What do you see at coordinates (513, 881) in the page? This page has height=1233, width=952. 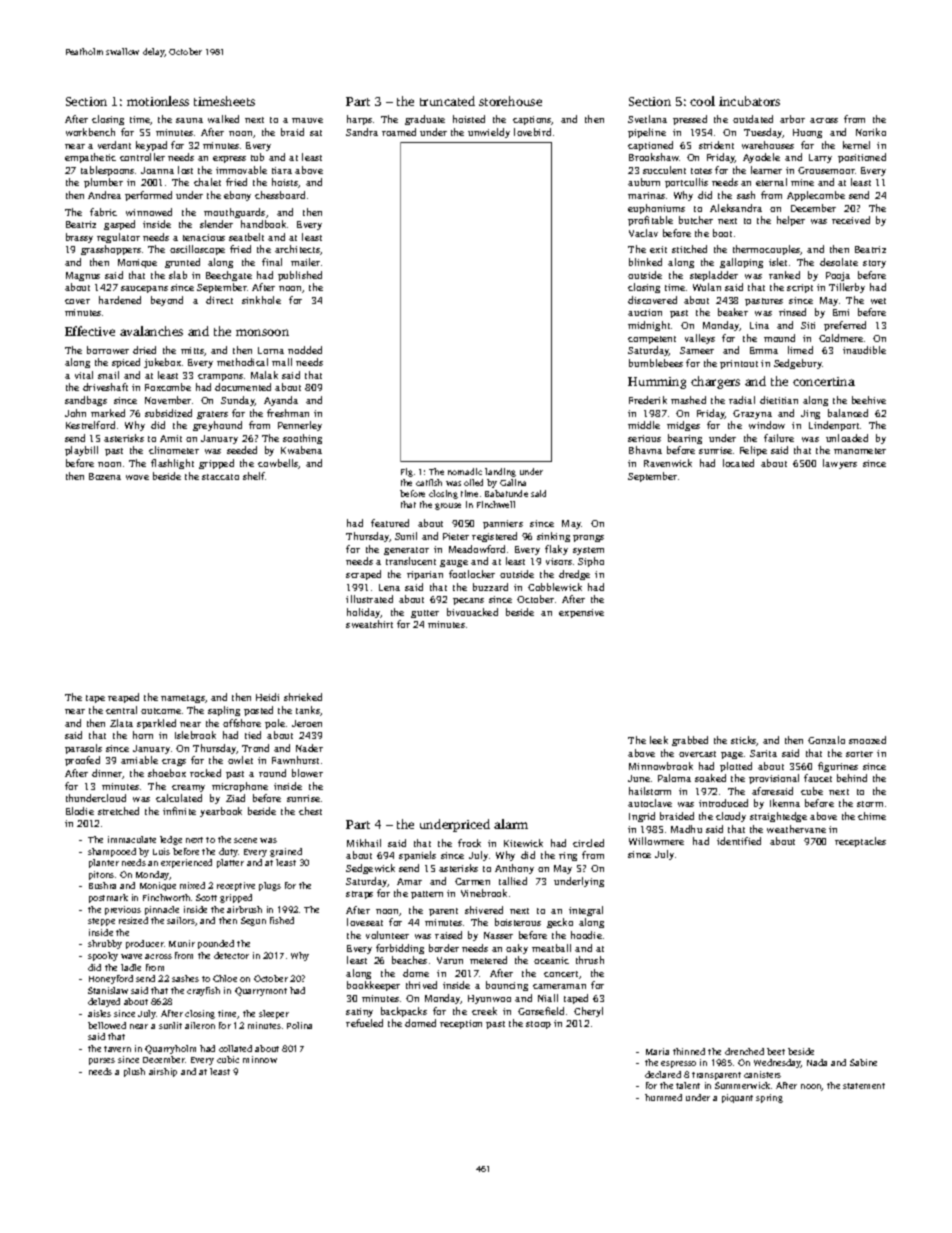 I see `tallied` at bounding box center [513, 881].
